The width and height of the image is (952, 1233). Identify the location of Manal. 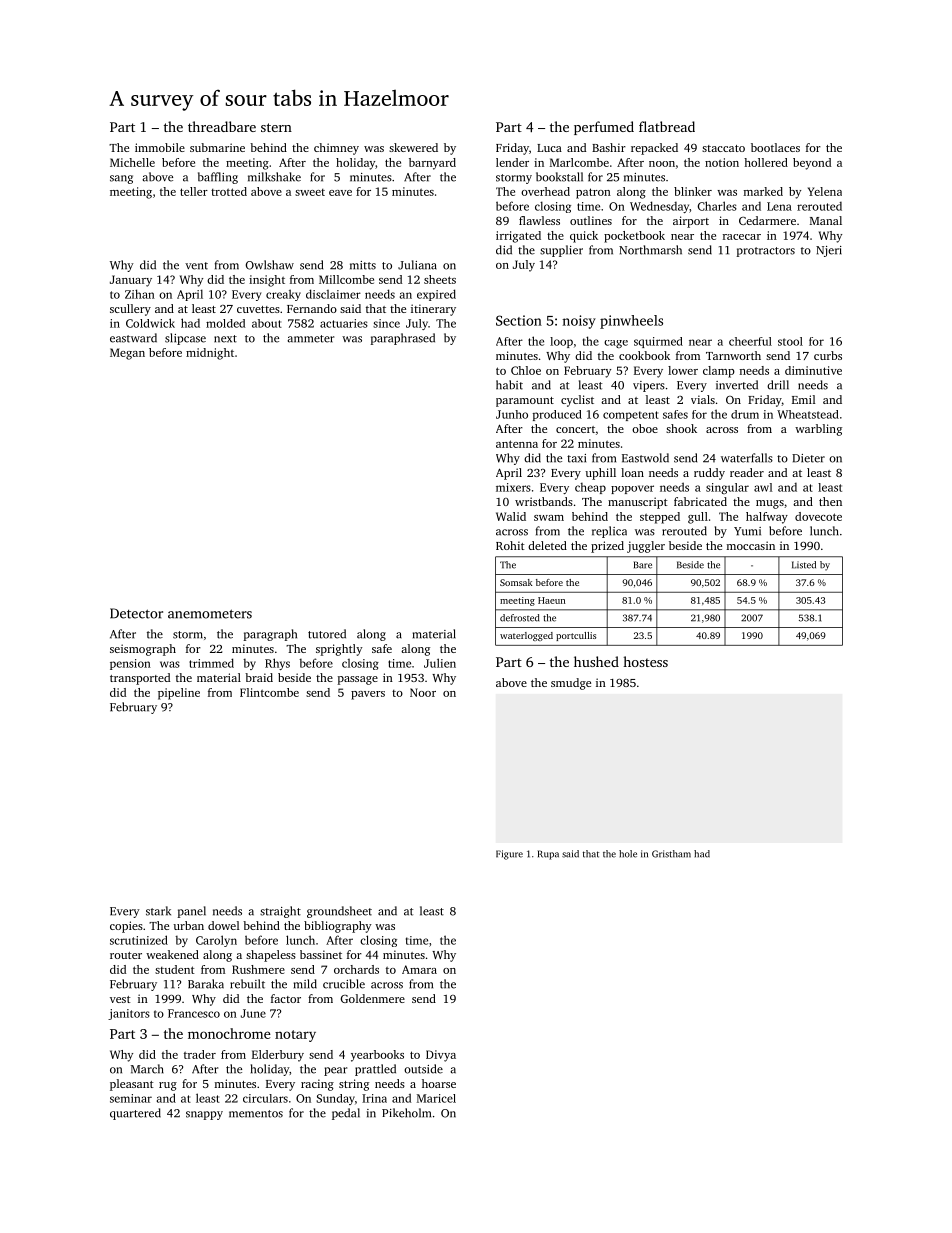
(826, 220).
